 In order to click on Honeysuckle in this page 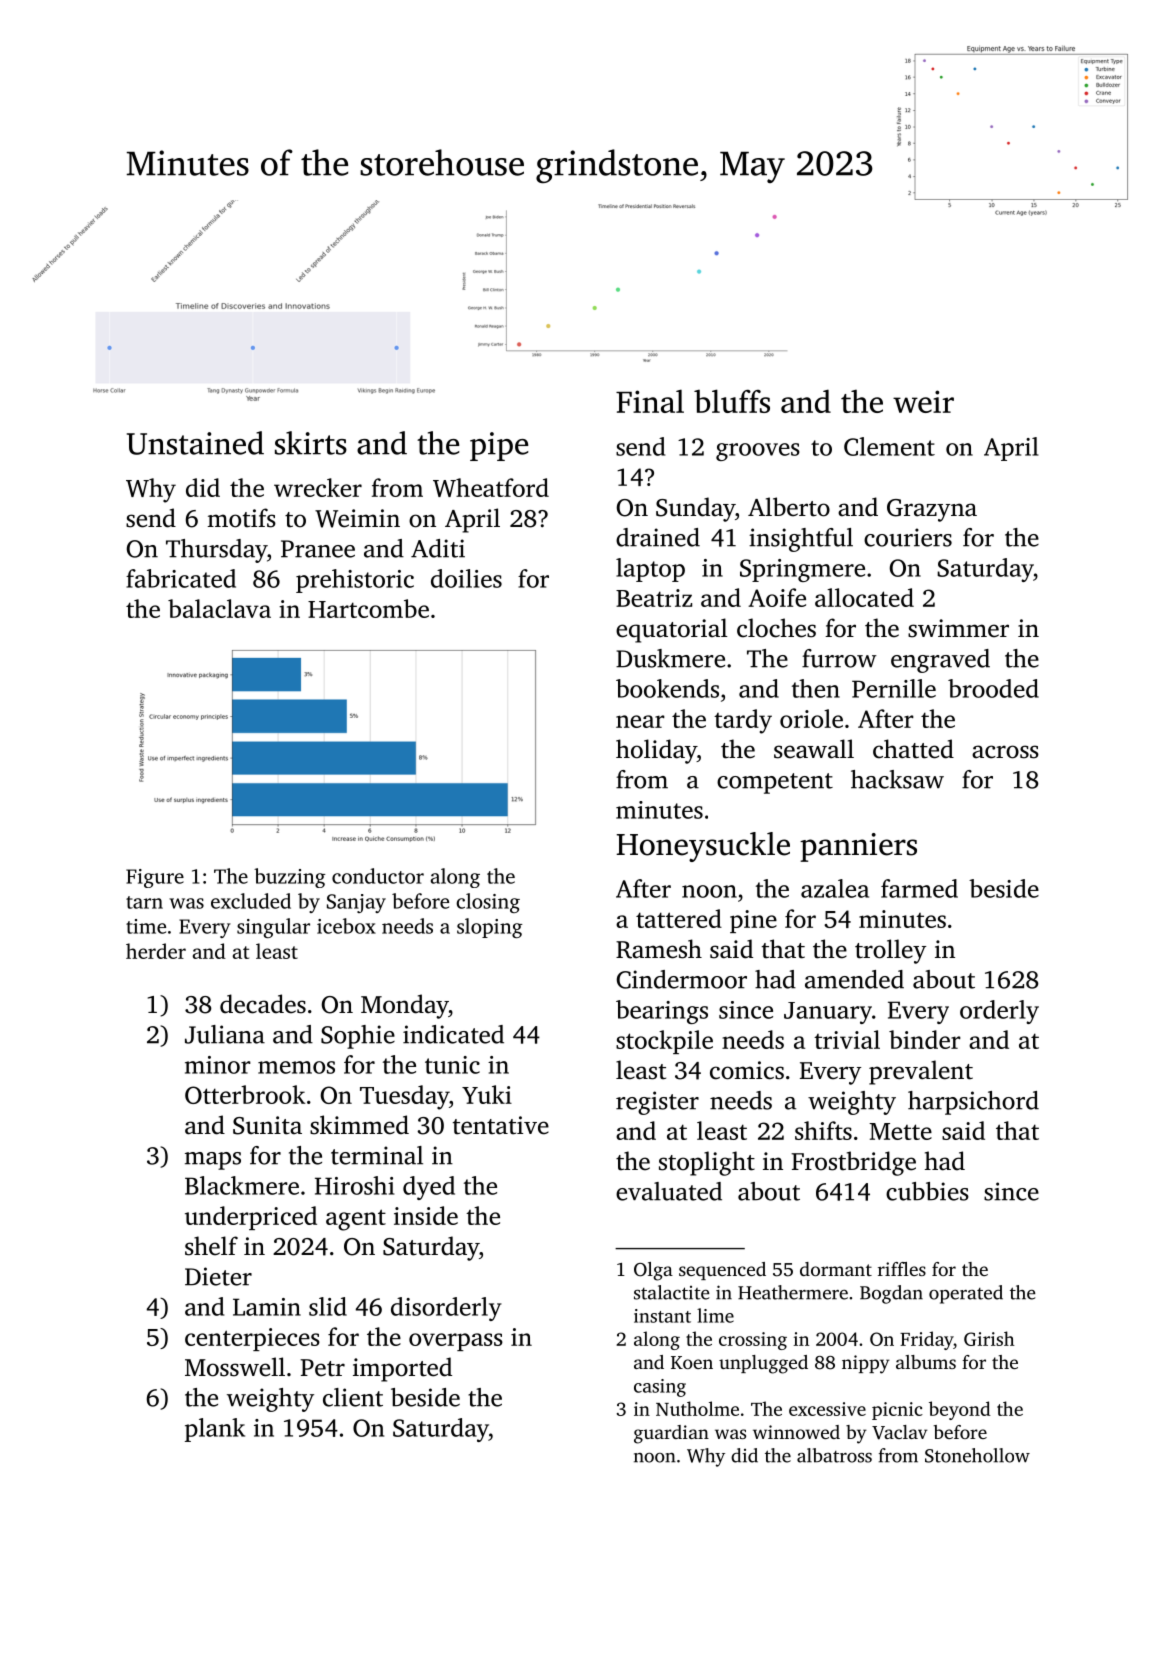, I will do `click(703, 847)`.
